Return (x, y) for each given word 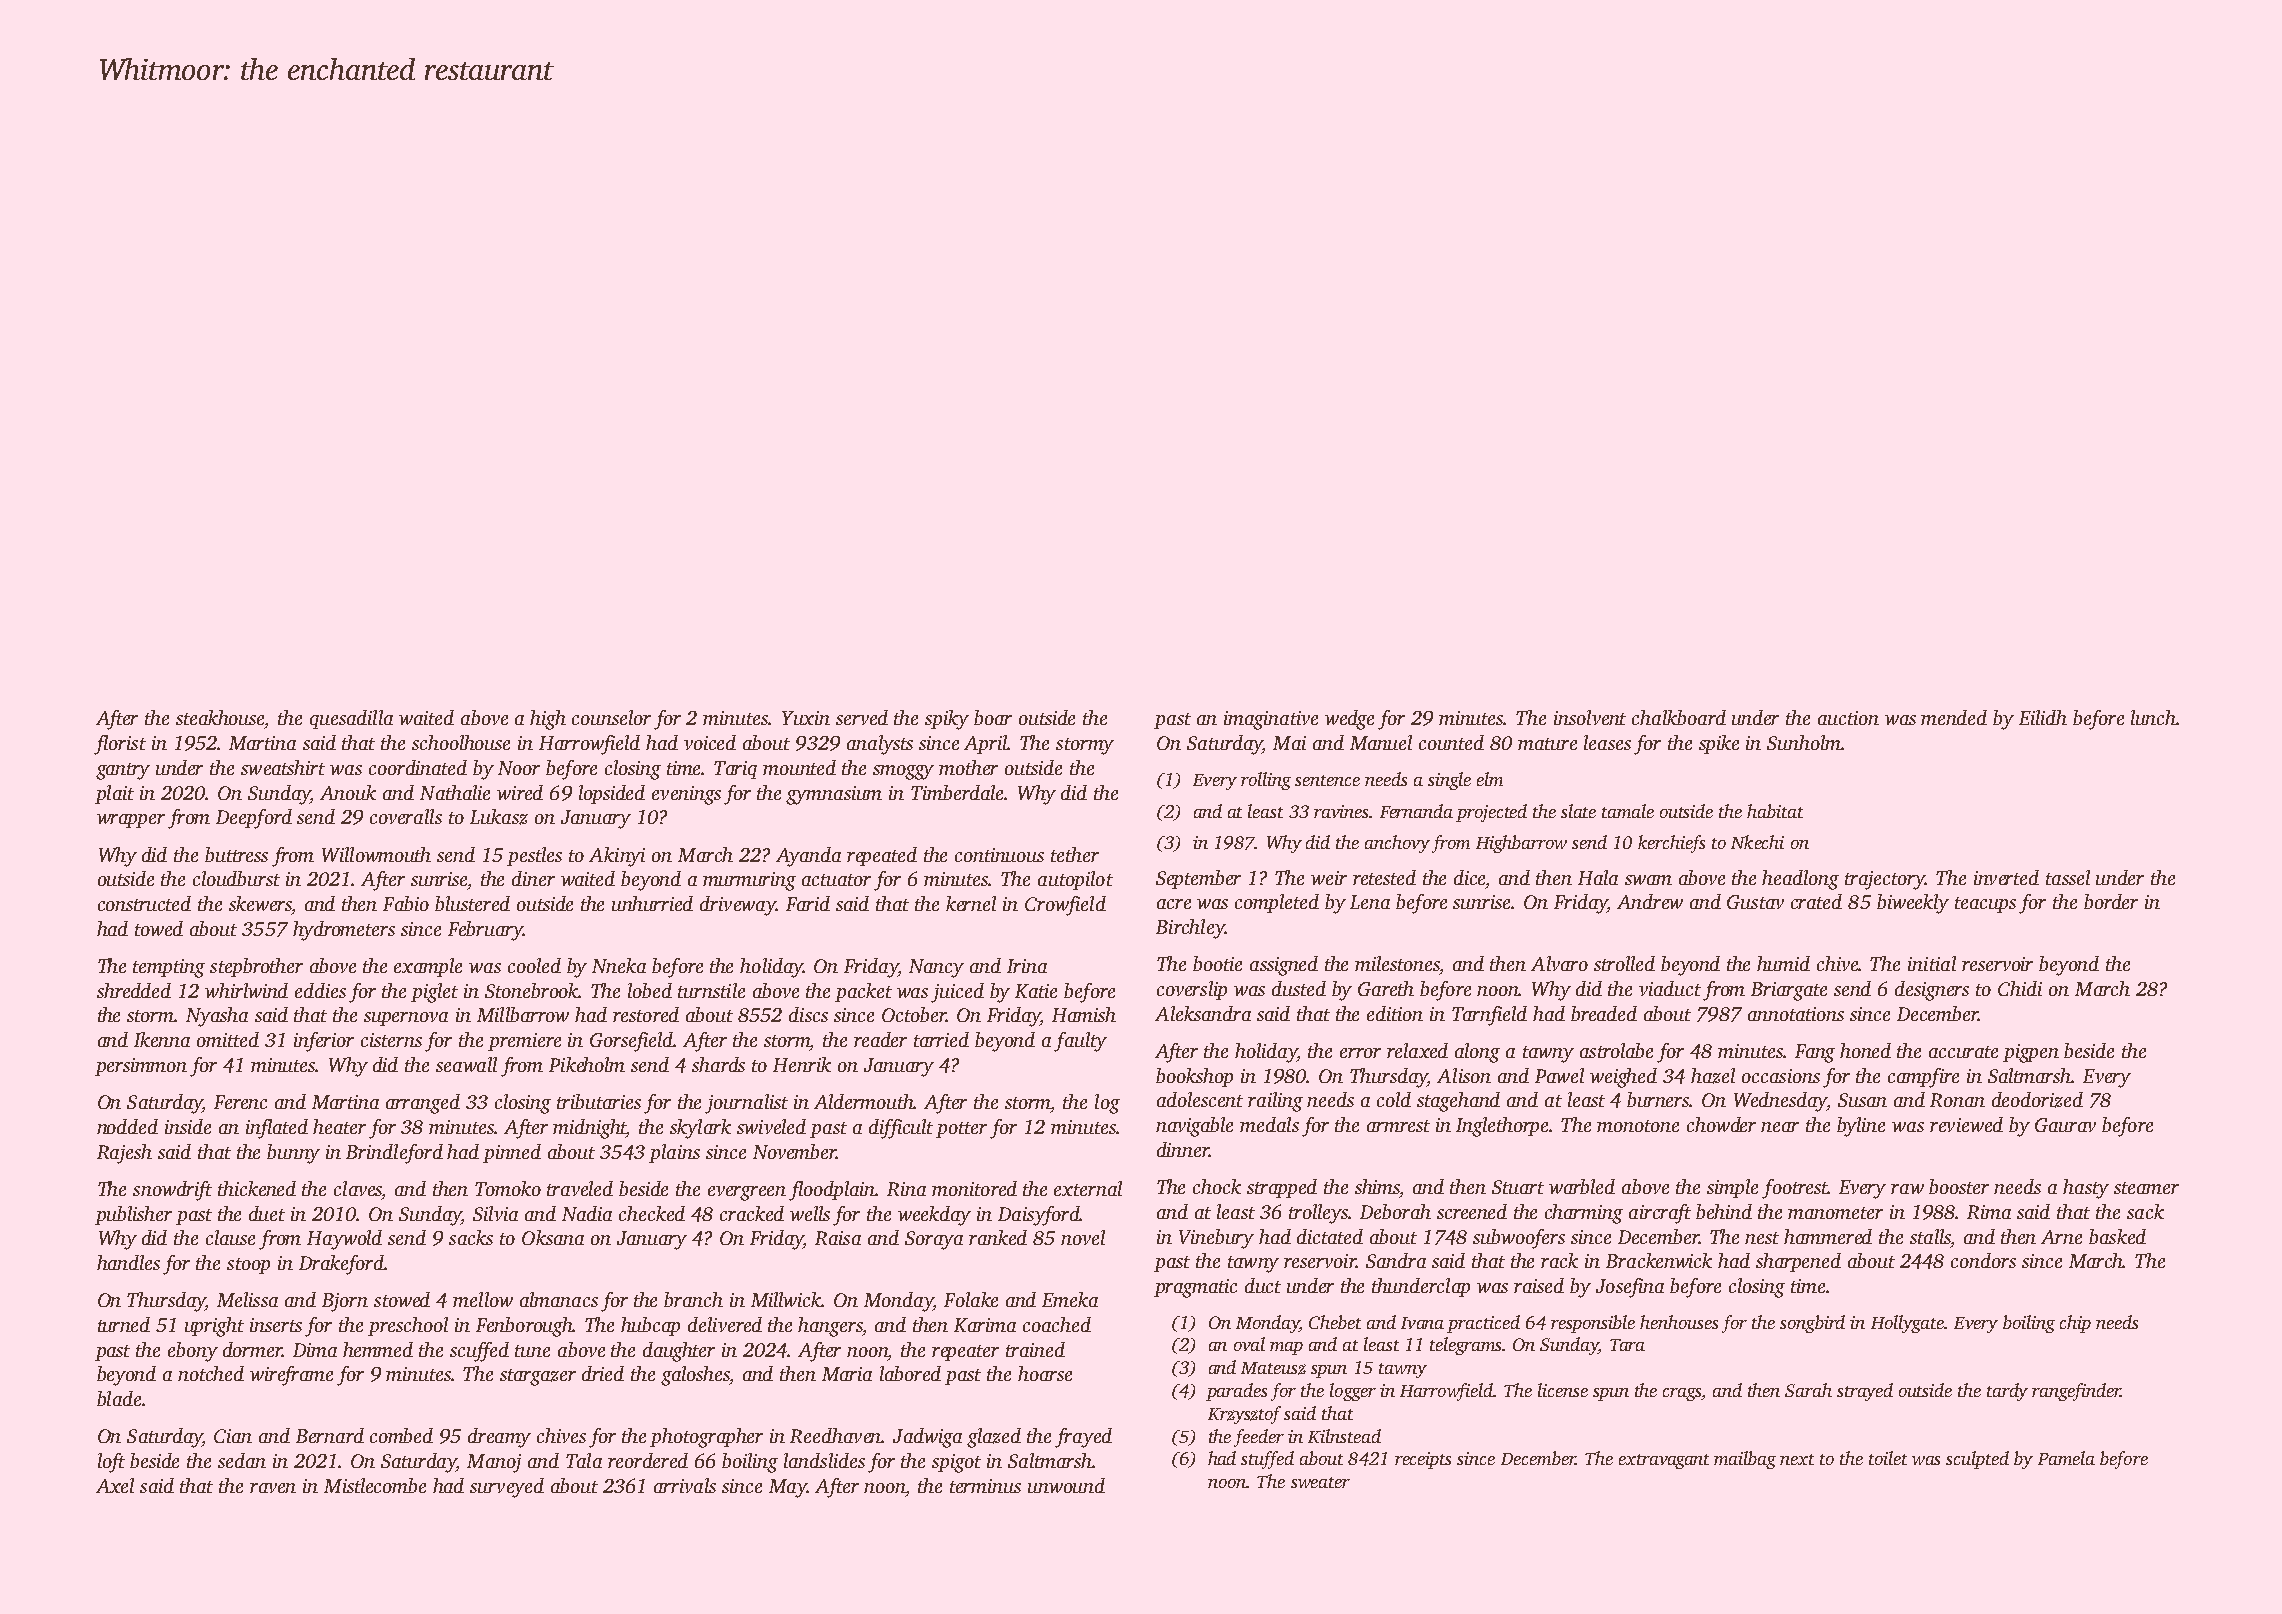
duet (267, 1213)
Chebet (1335, 1322)
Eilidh (2043, 717)
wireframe (291, 1376)
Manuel (1381, 742)
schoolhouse (461, 742)
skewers (260, 903)
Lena (1370, 902)
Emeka (1070, 1299)
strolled (1624, 963)
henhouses (1679, 1322)
